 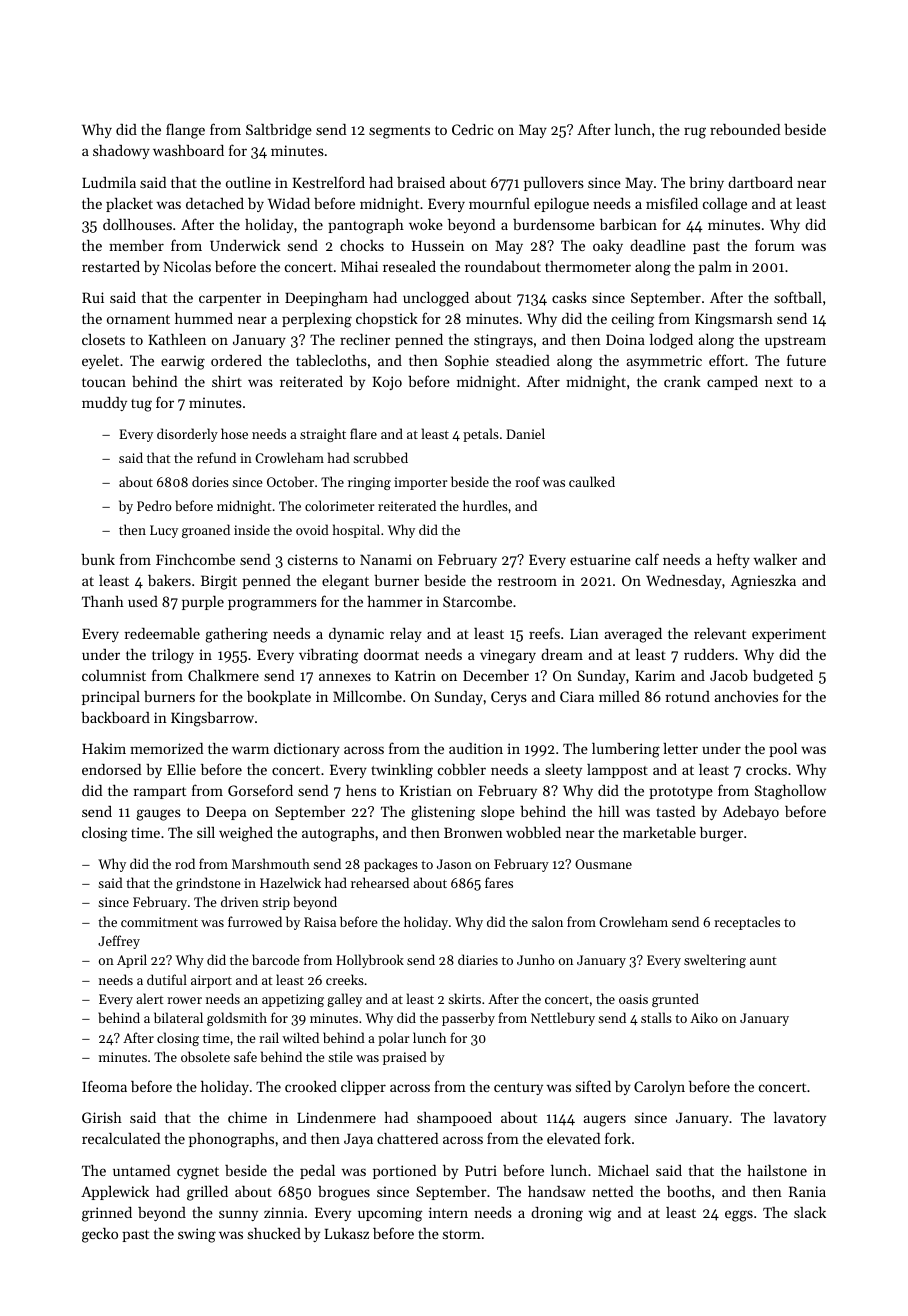 I want to click on Staghollow, so click(x=790, y=792).
